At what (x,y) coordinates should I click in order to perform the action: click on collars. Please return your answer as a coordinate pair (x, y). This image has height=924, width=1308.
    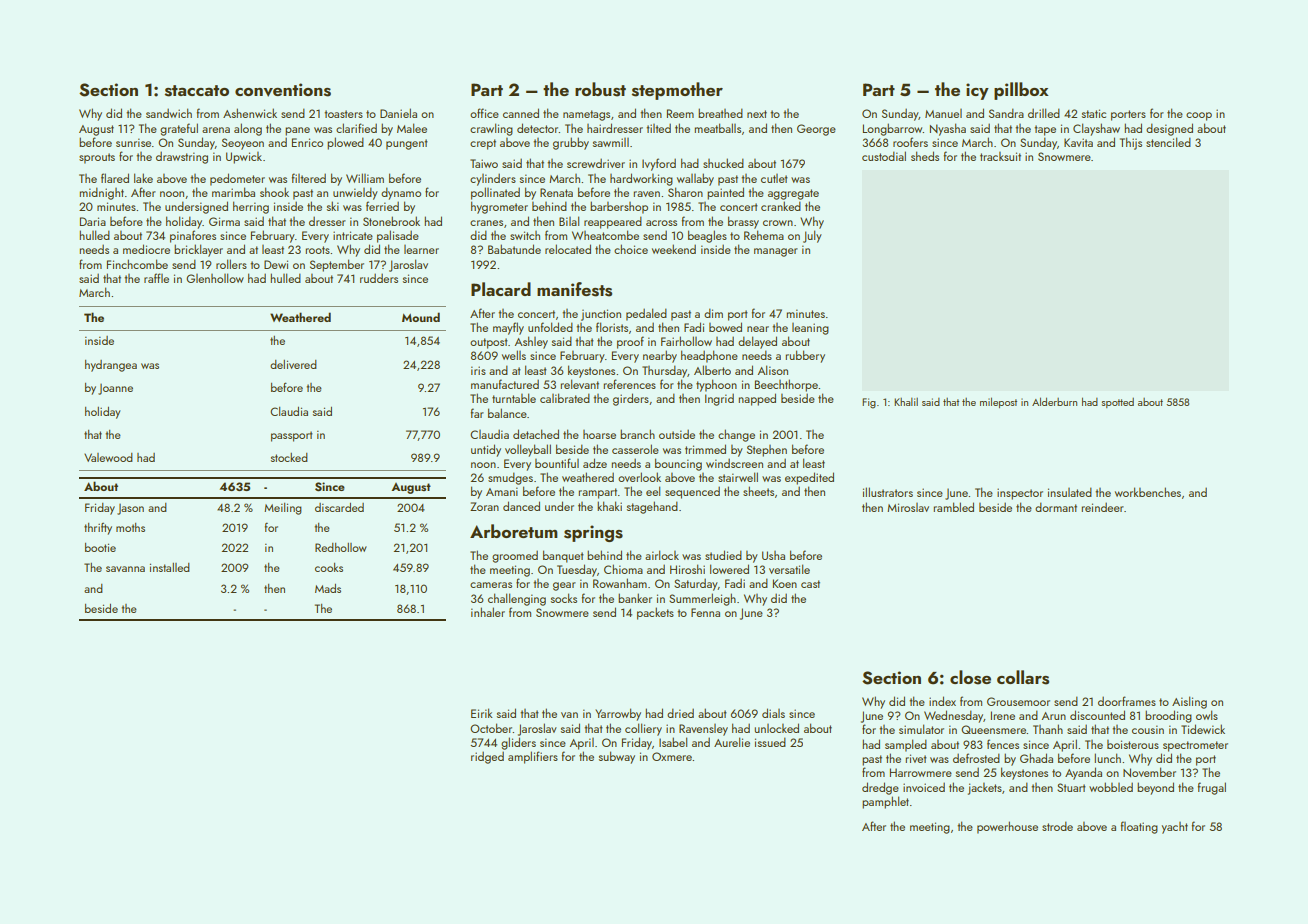
    Looking at the image, I should click on (1023, 677).
